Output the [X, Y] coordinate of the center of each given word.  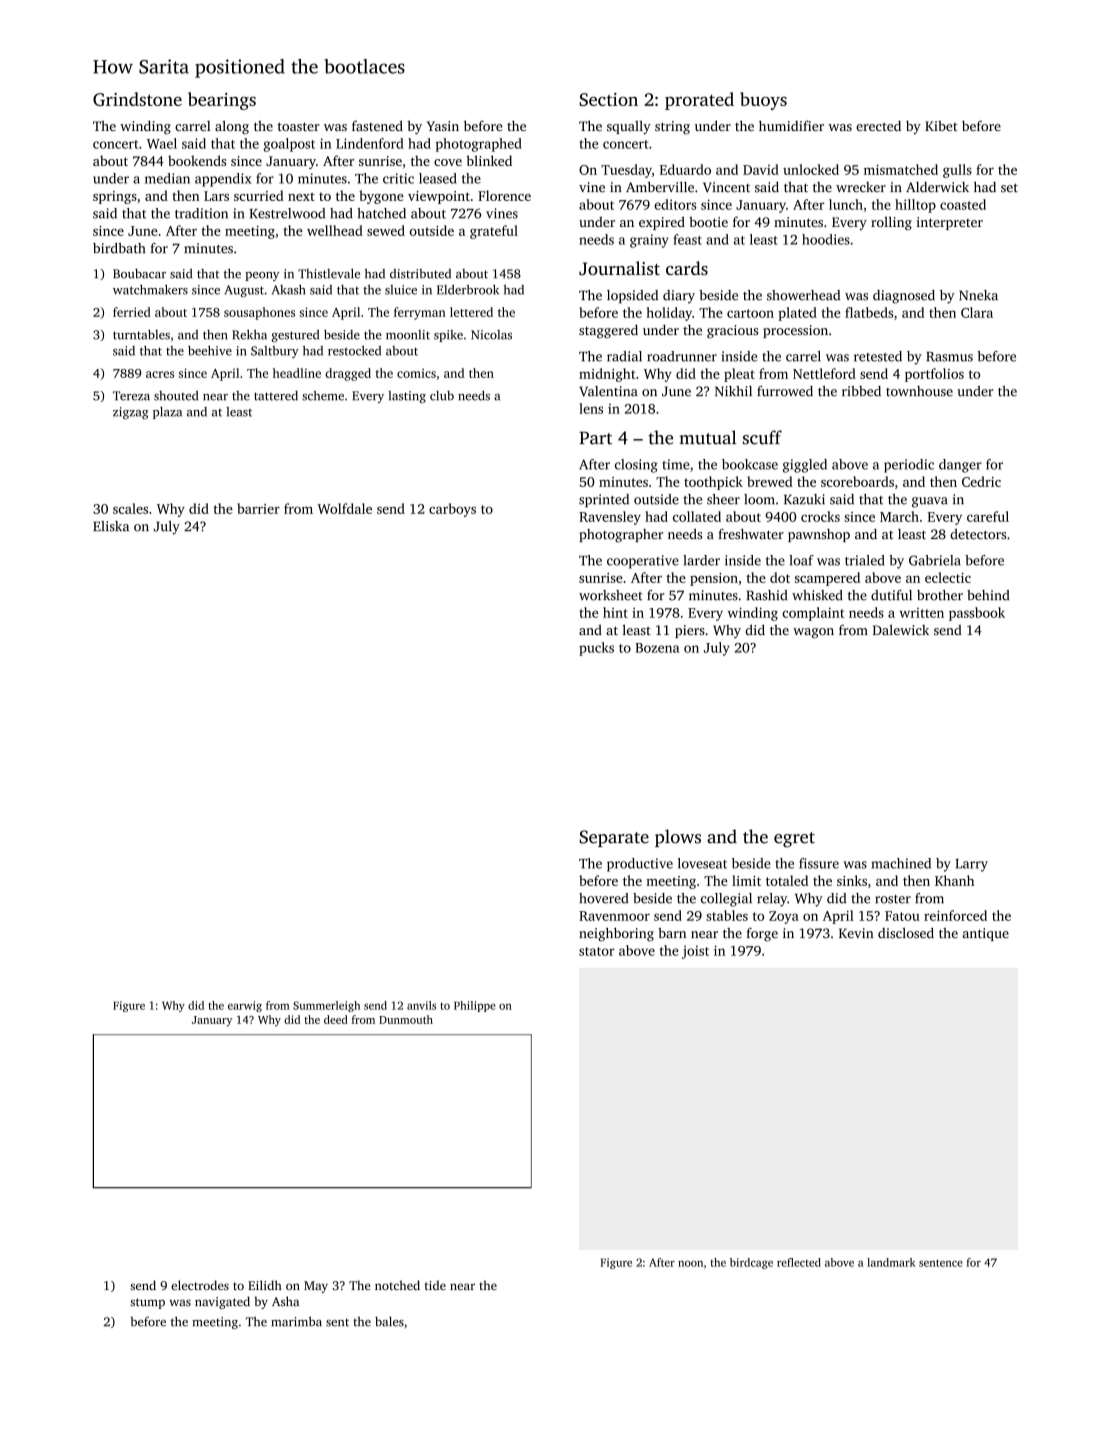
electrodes [200, 1285]
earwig [245, 1006]
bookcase [750, 464]
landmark [891, 1262]
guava [930, 502]
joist [695, 952]
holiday [669, 314]
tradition [201, 213]
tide [435, 1285]
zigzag [131, 413]
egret [794, 840]
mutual [707, 437]
